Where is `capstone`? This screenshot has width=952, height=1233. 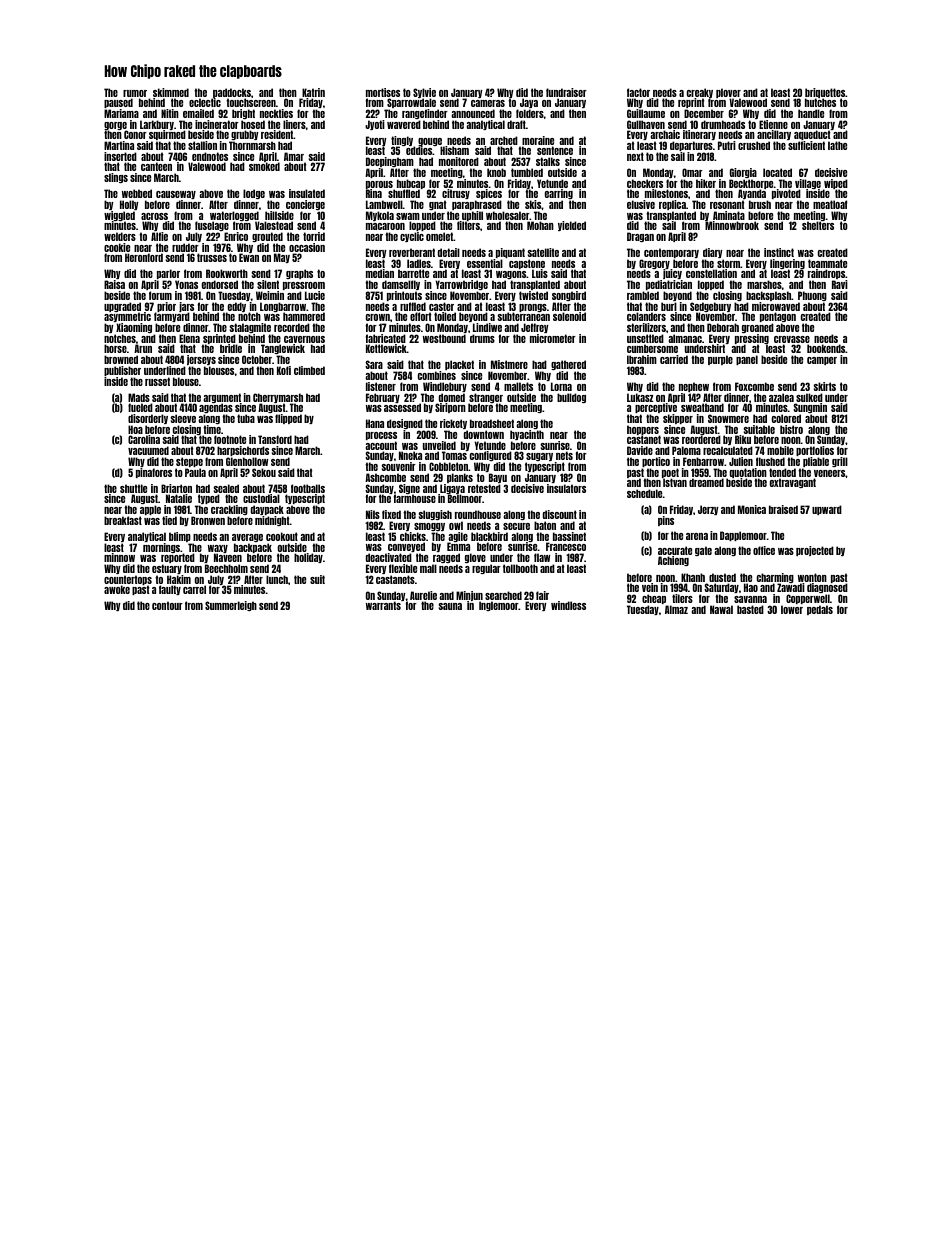
capstone is located at coordinates (527, 264).
